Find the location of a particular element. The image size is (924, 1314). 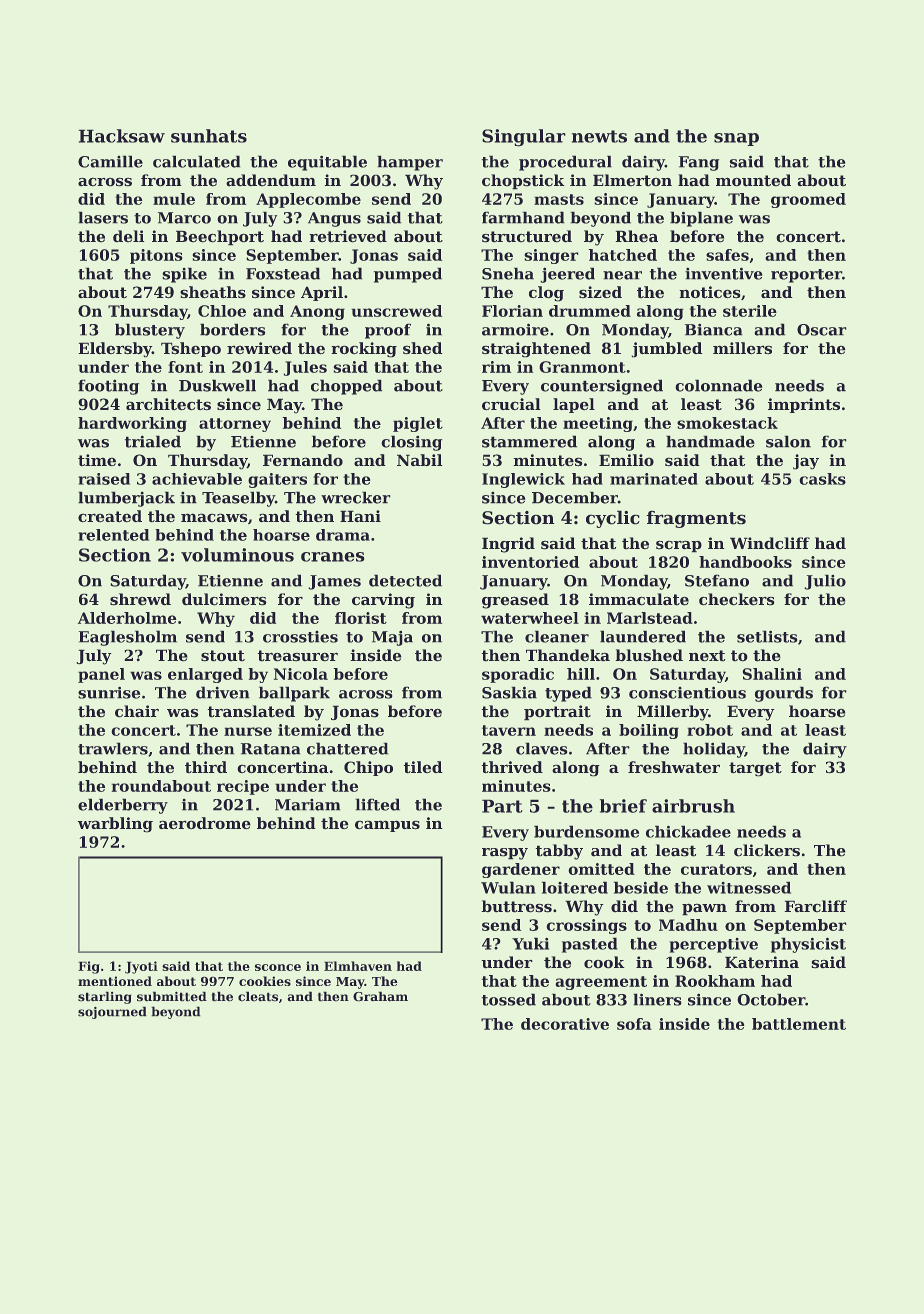

Oscar is located at coordinates (821, 330).
